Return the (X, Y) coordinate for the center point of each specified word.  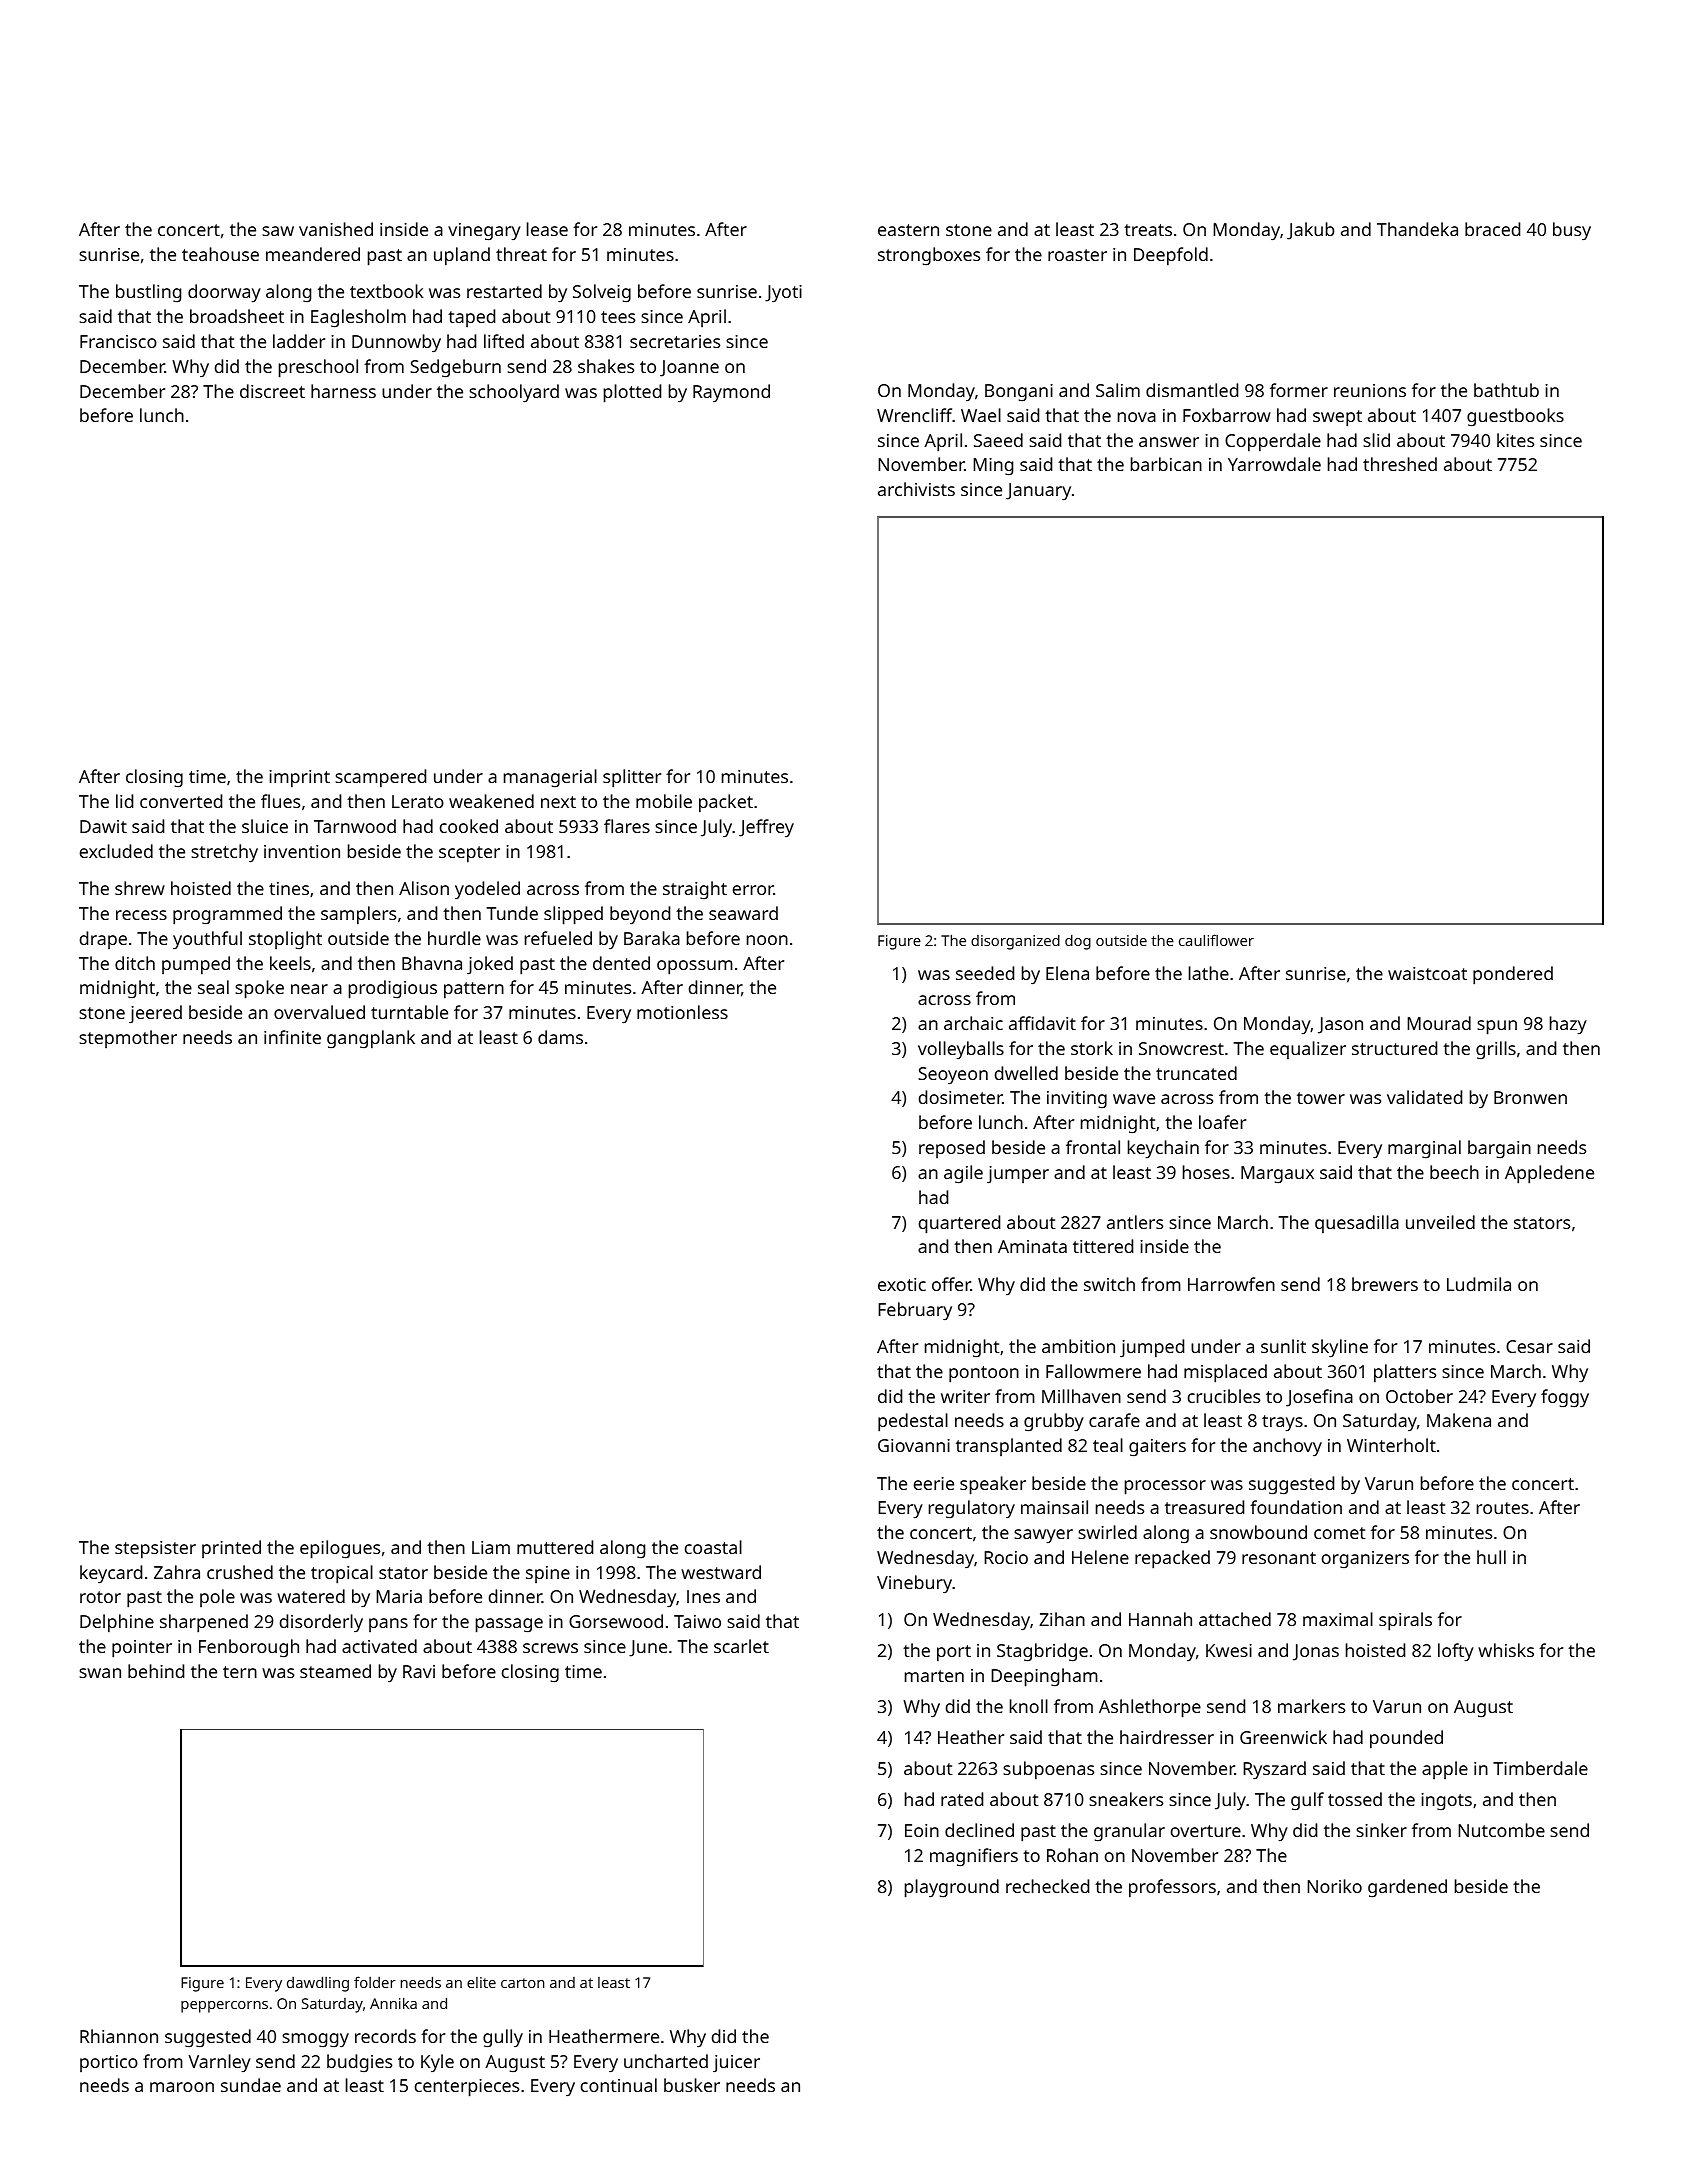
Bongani (1019, 393)
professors (1172, 1888)
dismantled (1192, 390)
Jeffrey (766, 828)
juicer (736, 2063)
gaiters (1157, 1448)
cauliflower (1216, 940)
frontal (1093, 1147)
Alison (424, 888)
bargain (1499, 1149)
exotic (902, 1284)
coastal (713, 1547)
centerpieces (467, 2088)
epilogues (340, 1549)
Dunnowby (396, 343)
